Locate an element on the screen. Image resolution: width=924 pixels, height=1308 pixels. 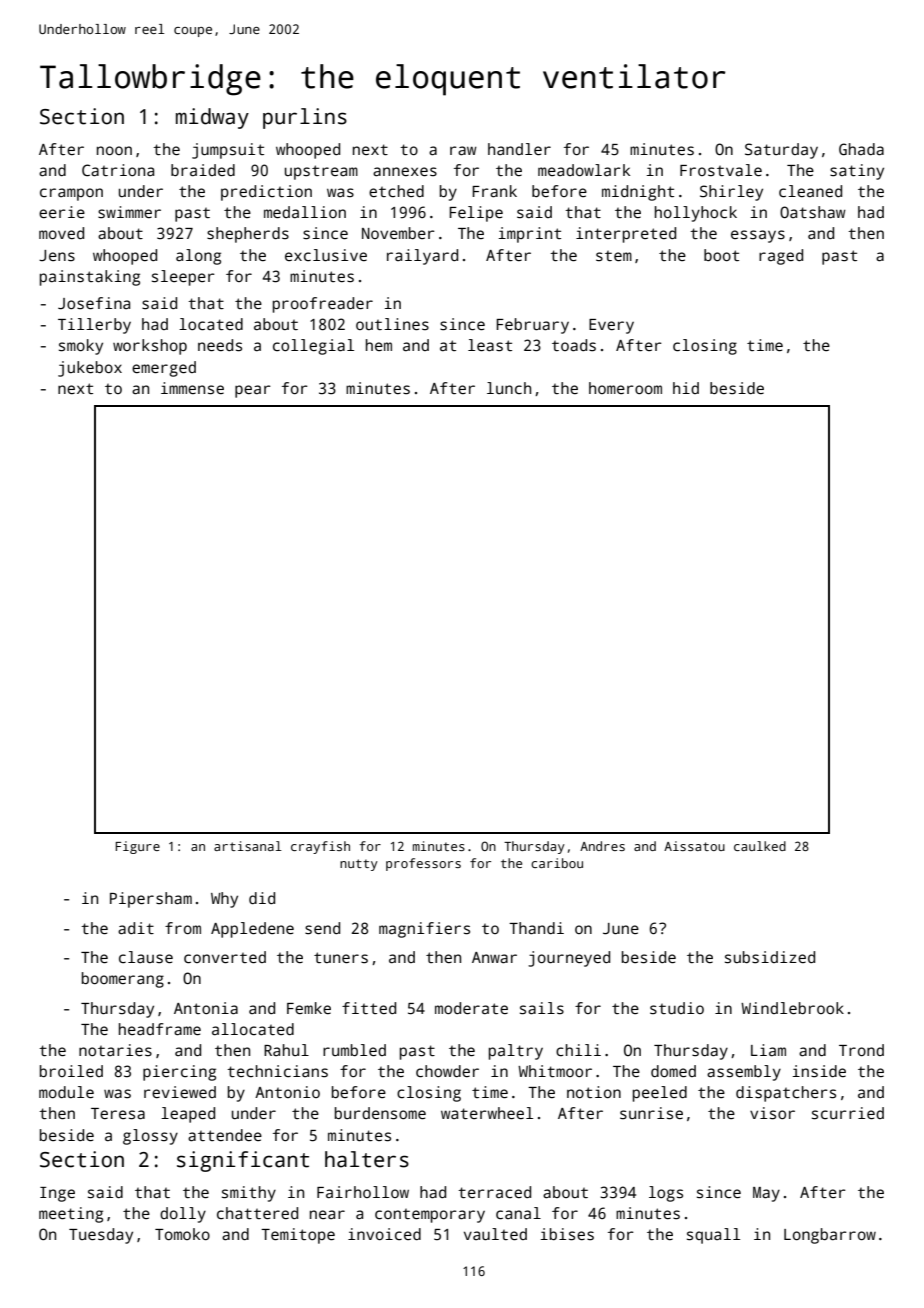
artisanal is located at coordinates (248, 846).
